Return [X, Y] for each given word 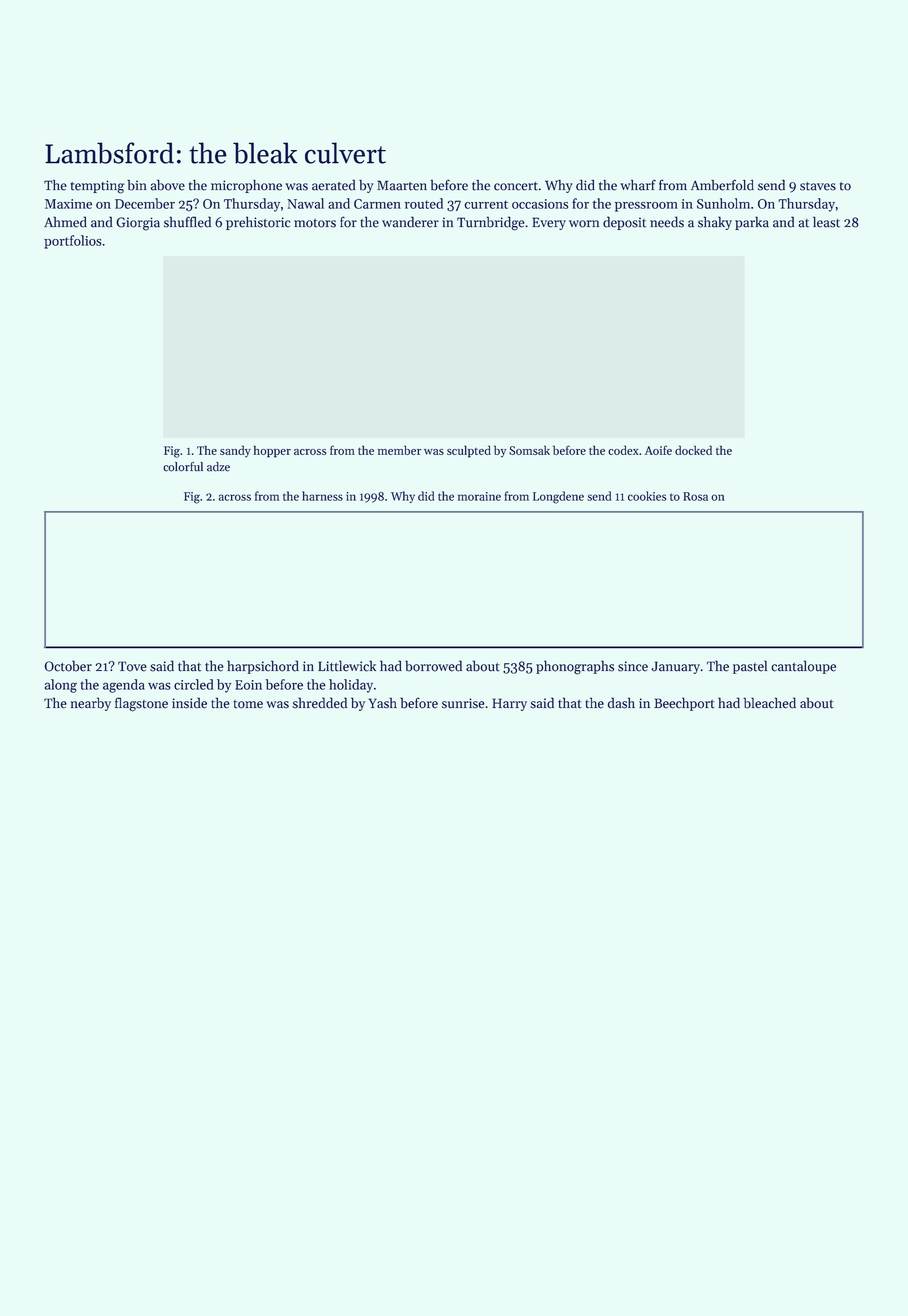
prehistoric [258, 223]
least [826, 222]
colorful [183, 467]
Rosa [695, 496]
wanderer [410, 222]
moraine [479, 496]
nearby [91, 704]
